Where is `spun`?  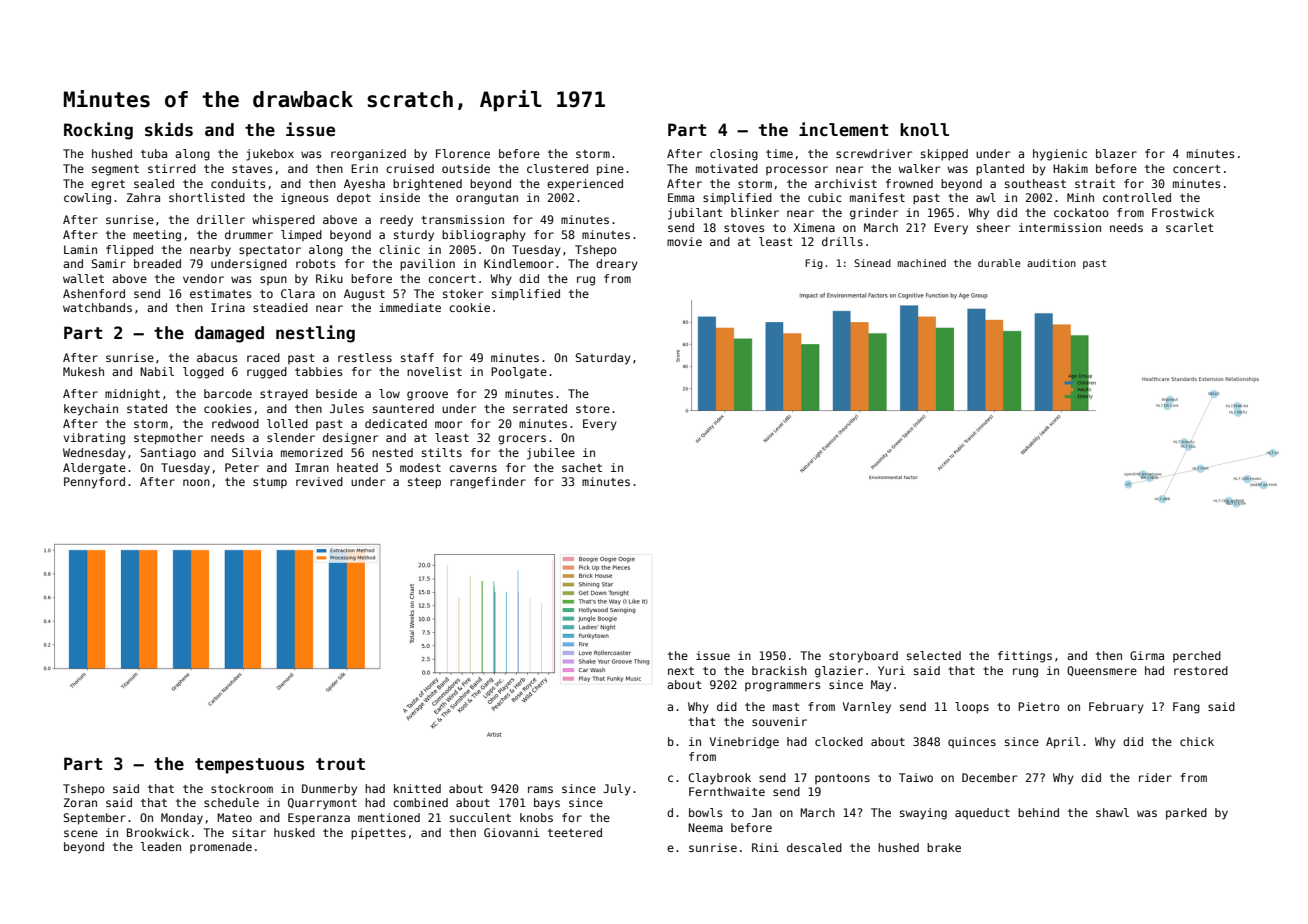
spun is located at coordinates (273, 280).
